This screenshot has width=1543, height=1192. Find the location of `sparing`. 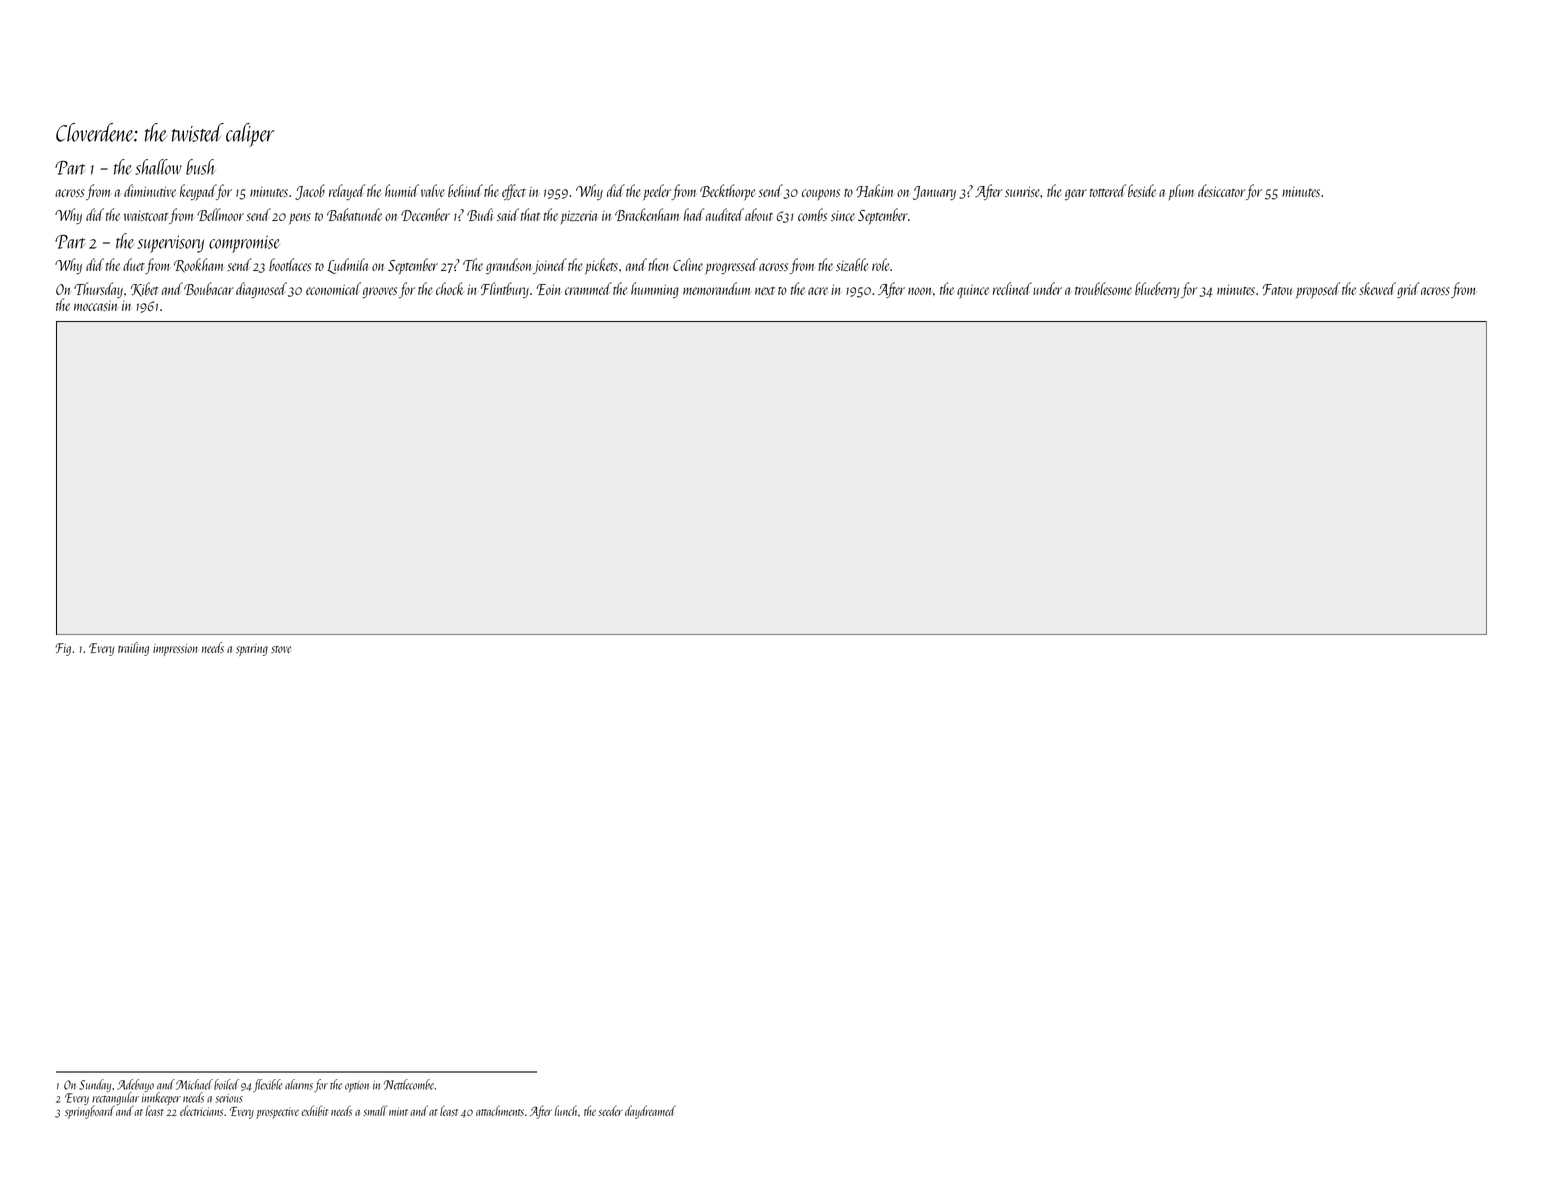

sparing is located at coordinates (252, 650).
